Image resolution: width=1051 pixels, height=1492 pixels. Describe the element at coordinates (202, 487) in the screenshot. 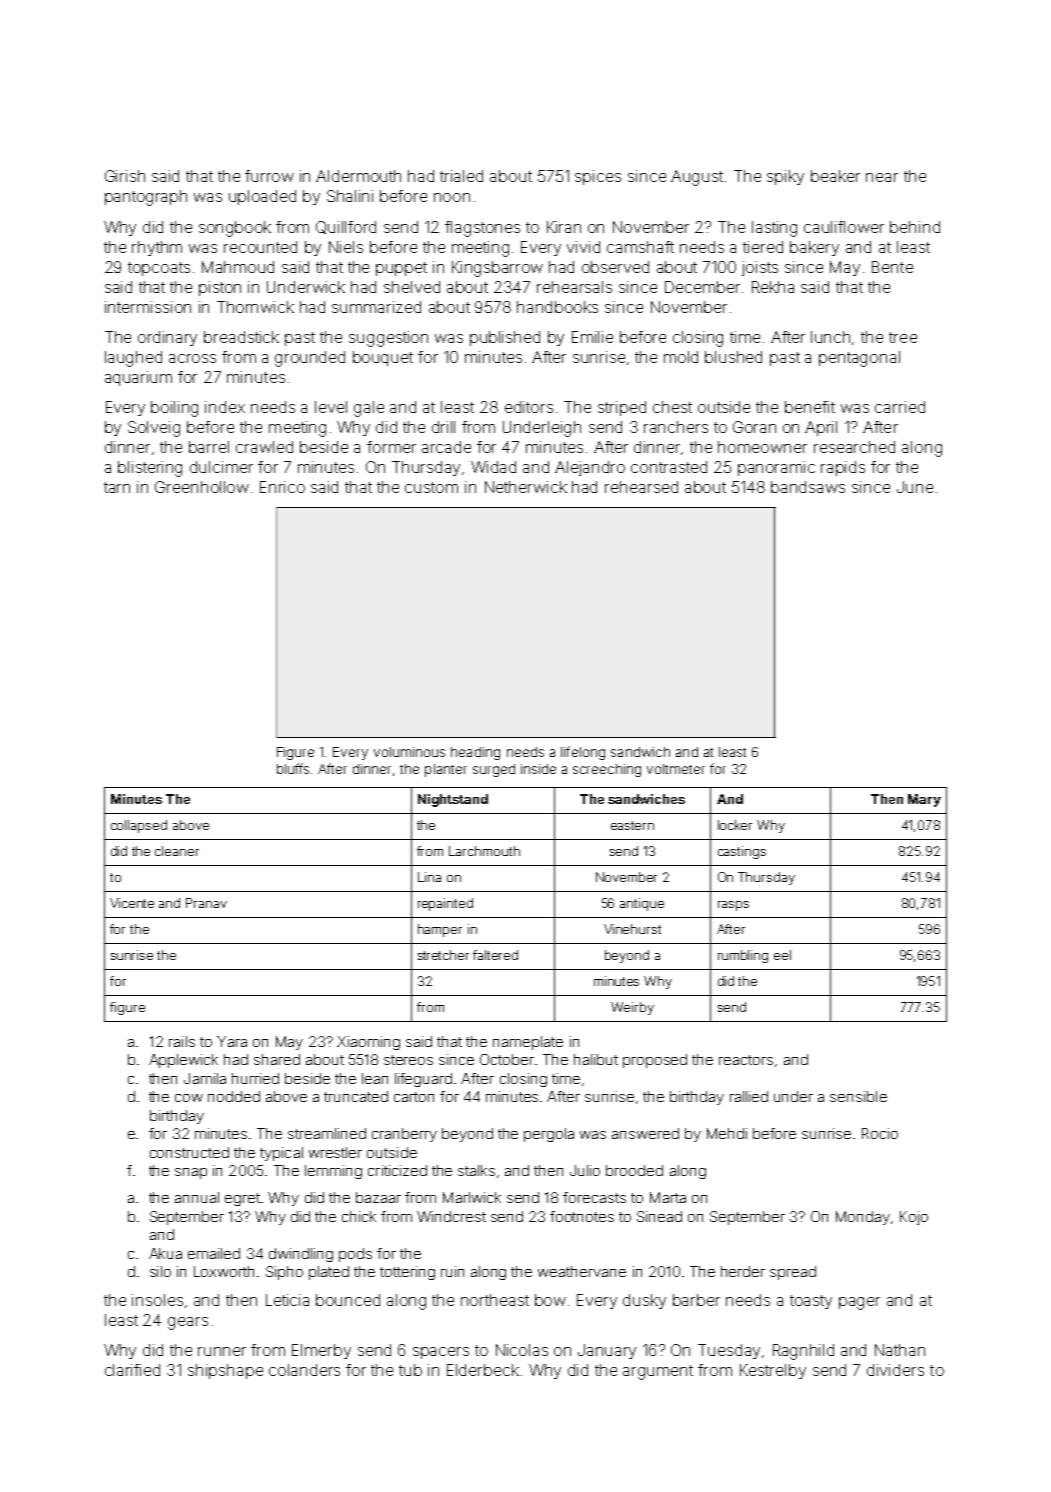

I see `Greenhollow` at that location.
